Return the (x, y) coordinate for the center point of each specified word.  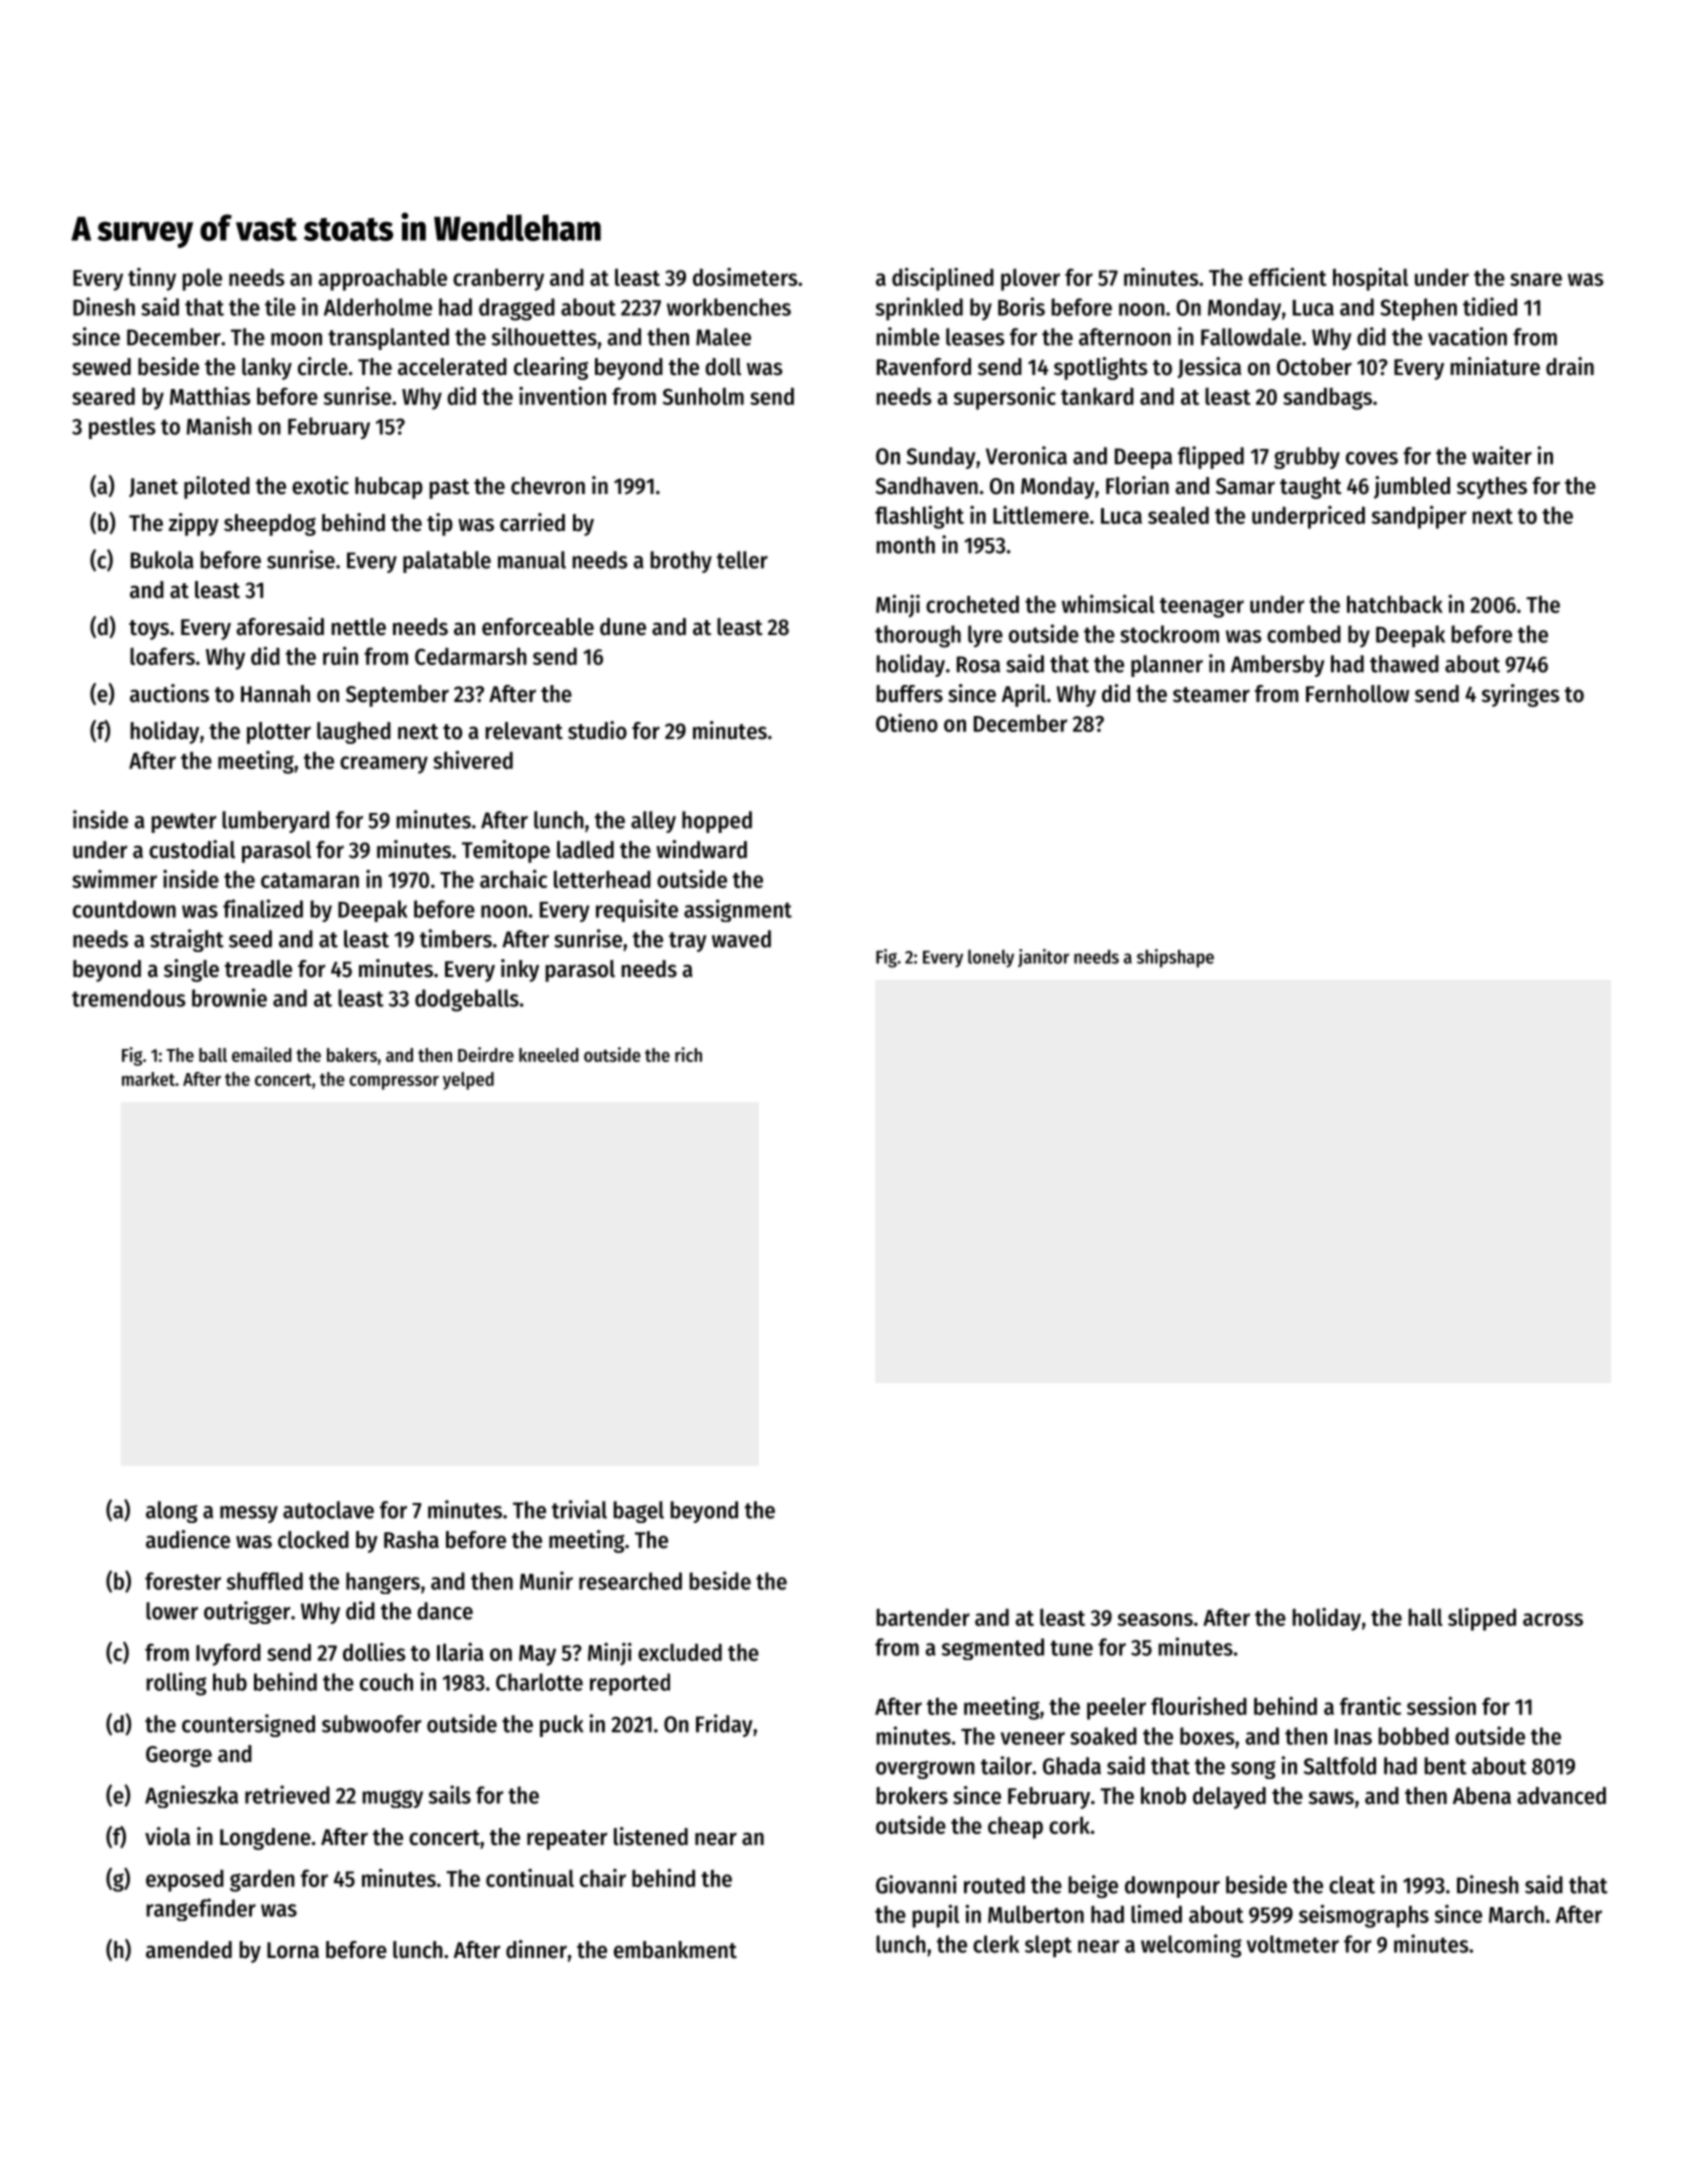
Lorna (293, 1950)
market (148, 1079)
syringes (1521, 695)
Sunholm (703, 396)
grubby (1307, 458)
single (191, 970)
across (1553, 1619)
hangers (383, 1583)
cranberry (498, 279)
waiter (1502, 455)
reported (630, 1684)
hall (1425, 1617)
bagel (638, 1512)
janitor (1043, 958)
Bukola (162, 560)
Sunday (941, 458)
